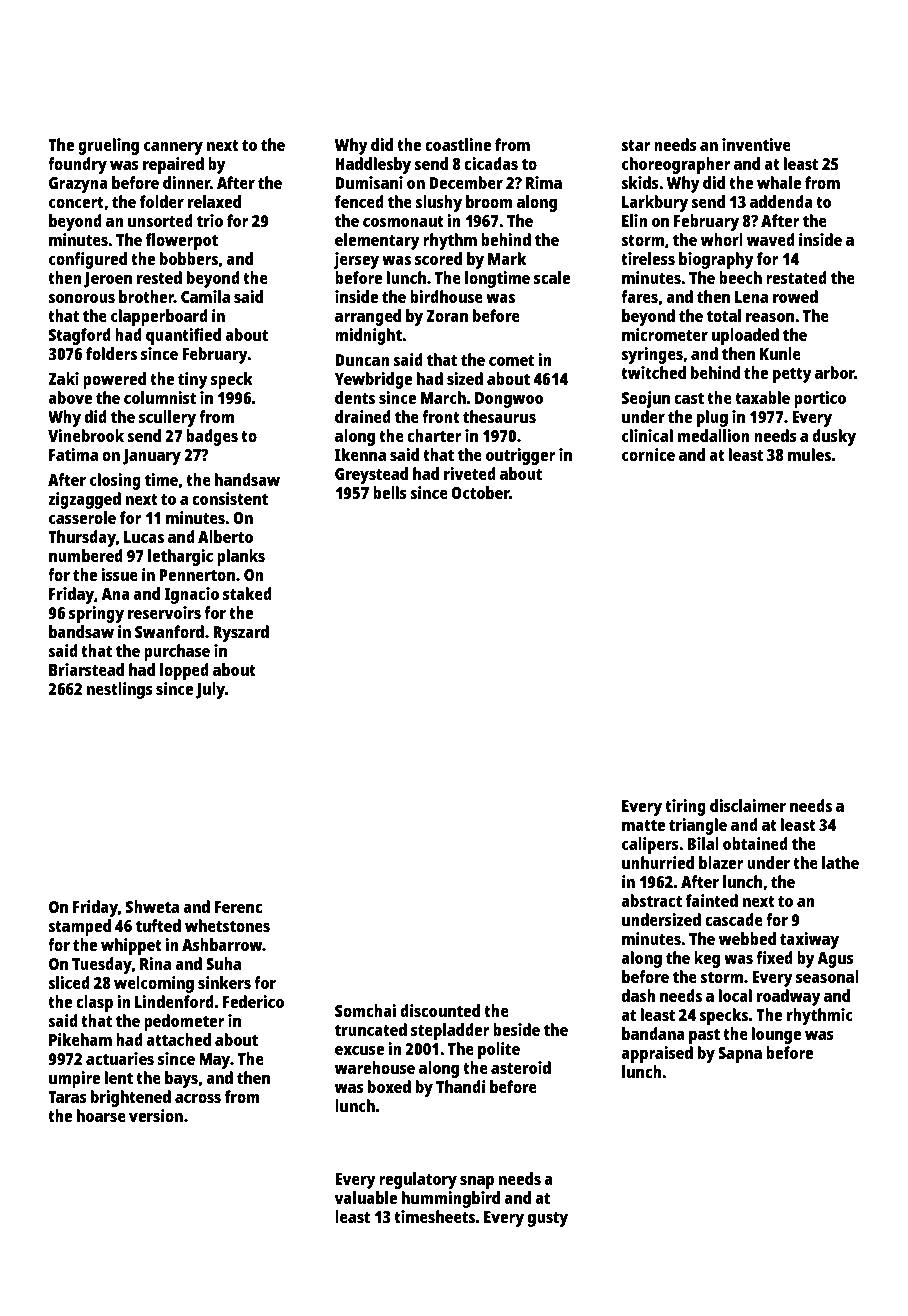 This image has height=1316, width=908. I want to click on tiring, so click(685, 807).
